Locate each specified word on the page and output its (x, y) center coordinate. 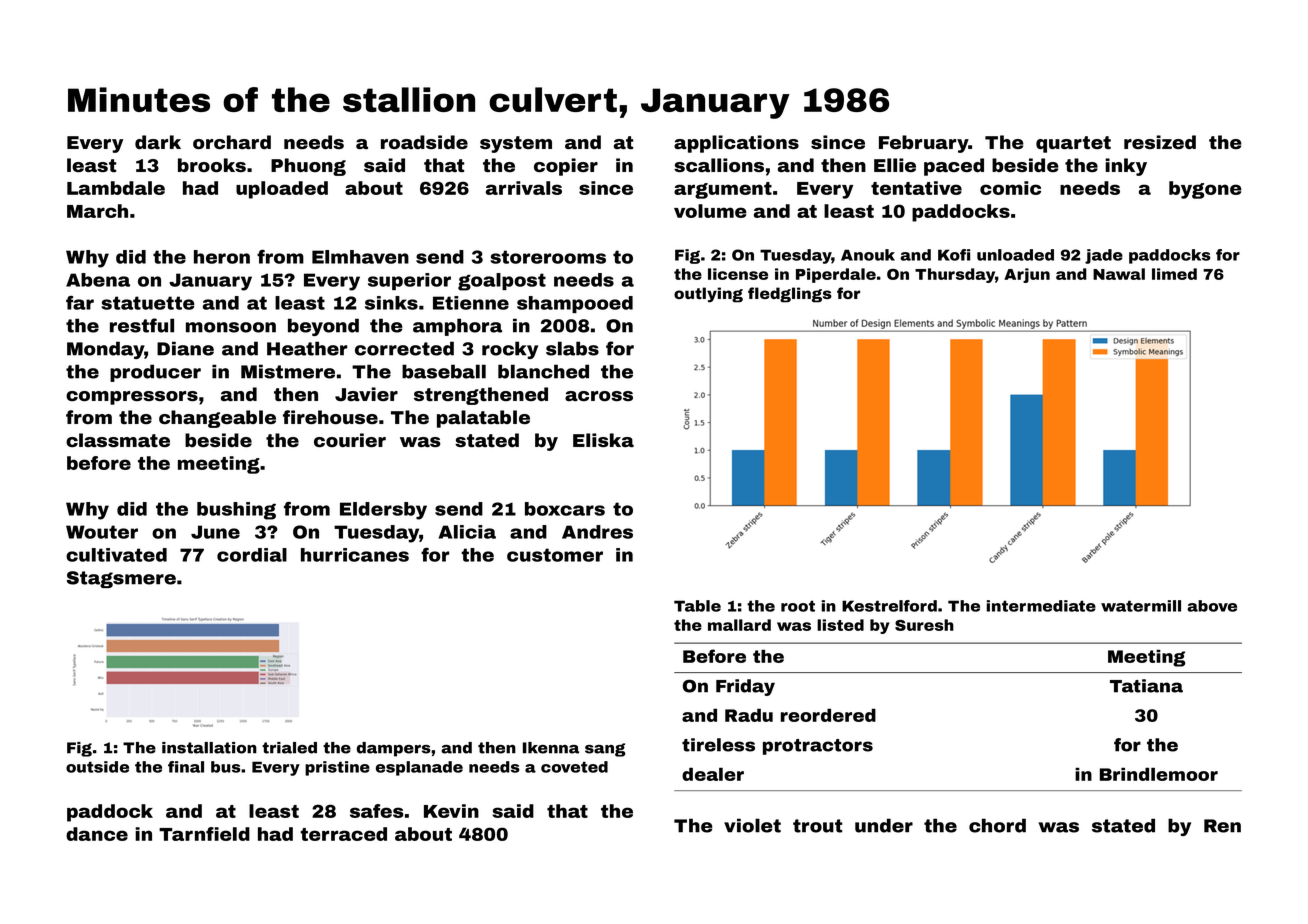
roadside (424, 142)
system (516, 144)
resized (1160, 142)
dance (97, 834)
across (599, 396)
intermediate (1041, 606)
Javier (366, 394)
